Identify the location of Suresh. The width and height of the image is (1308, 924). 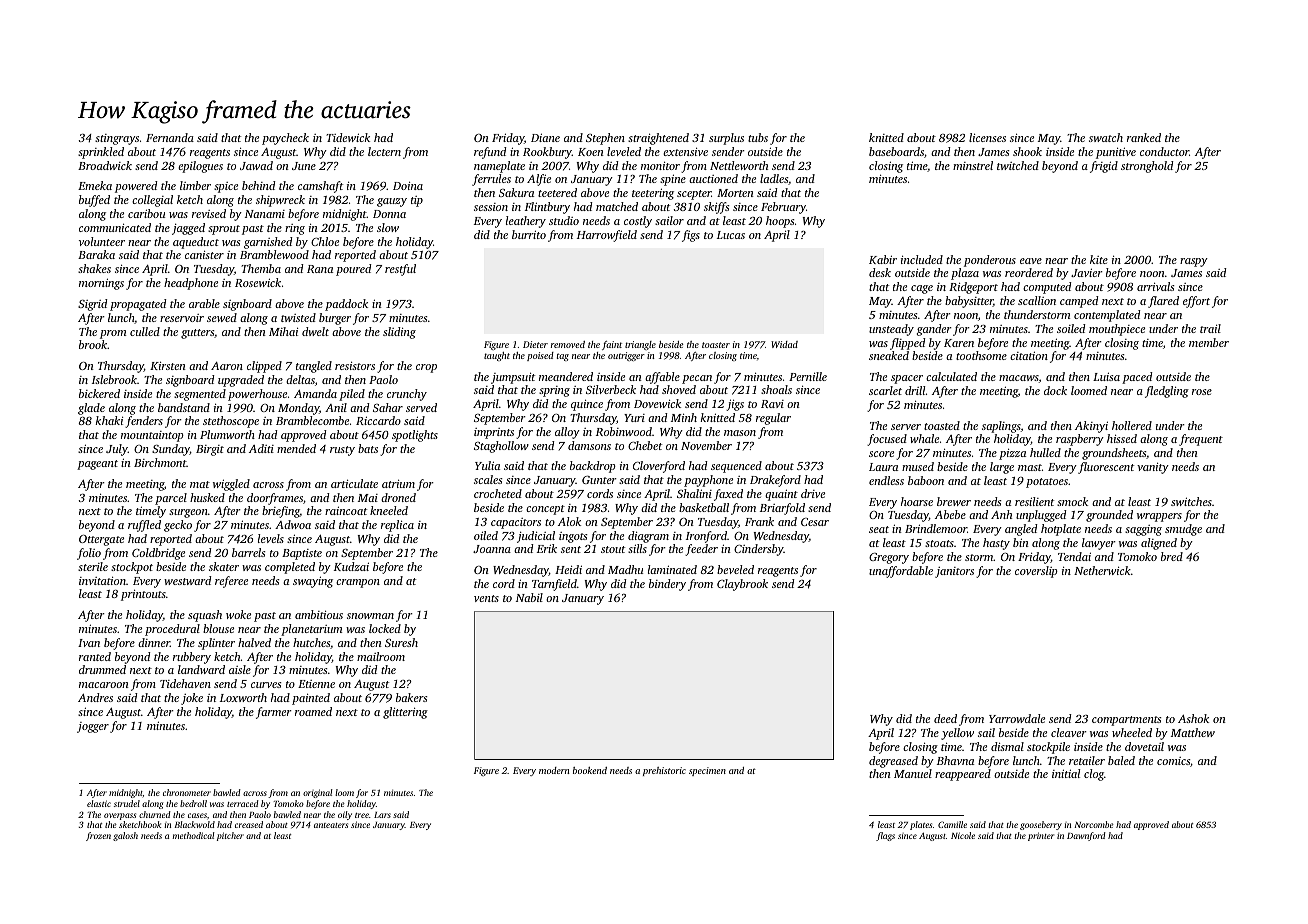
(401, 642).
